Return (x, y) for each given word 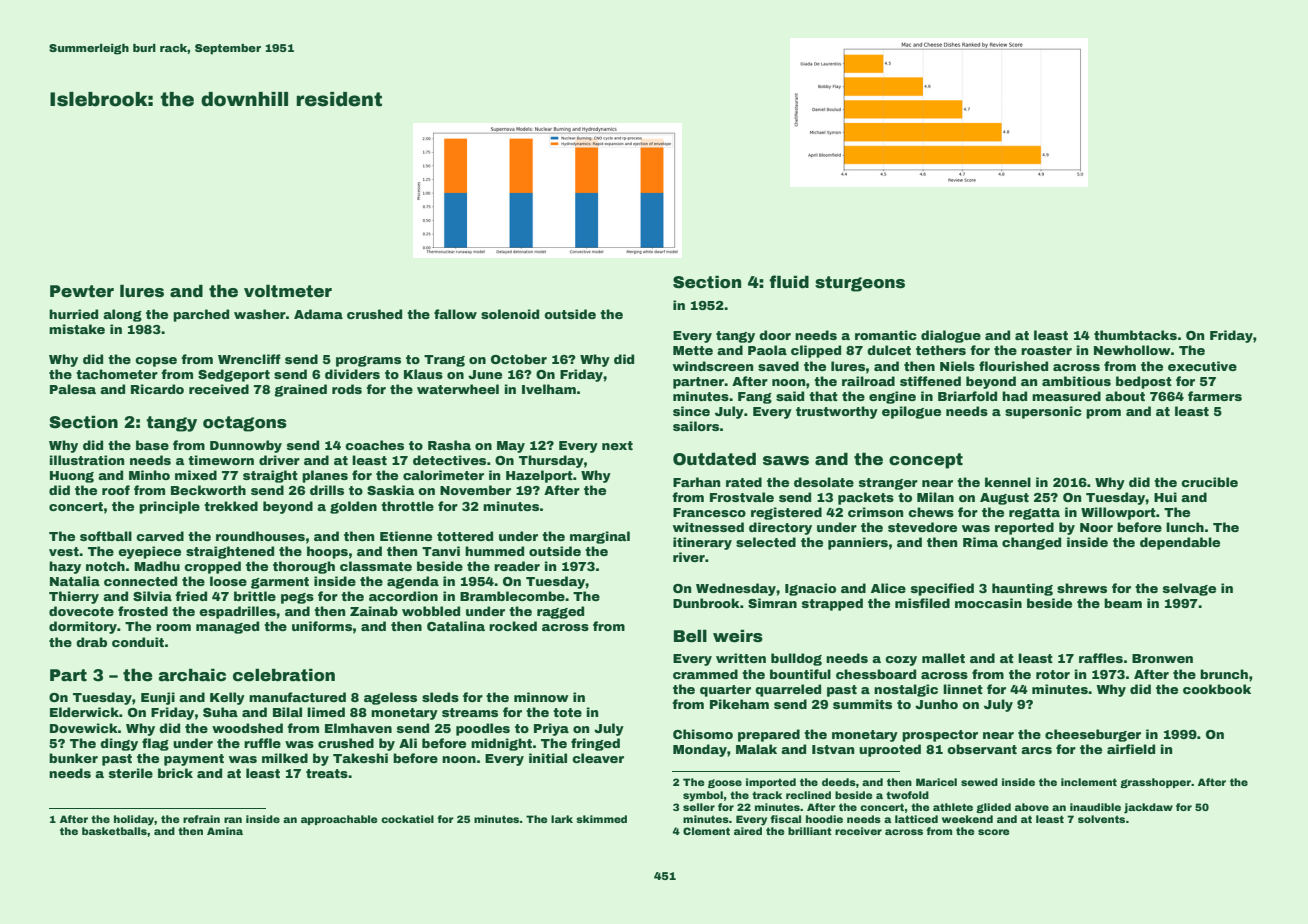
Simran (772, 603)
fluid (789, 282)
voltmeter (288, 291)
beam (1123, 603)
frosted (143, 611)
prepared (769, 735)
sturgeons (860, 284)
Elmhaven (358, 728)
